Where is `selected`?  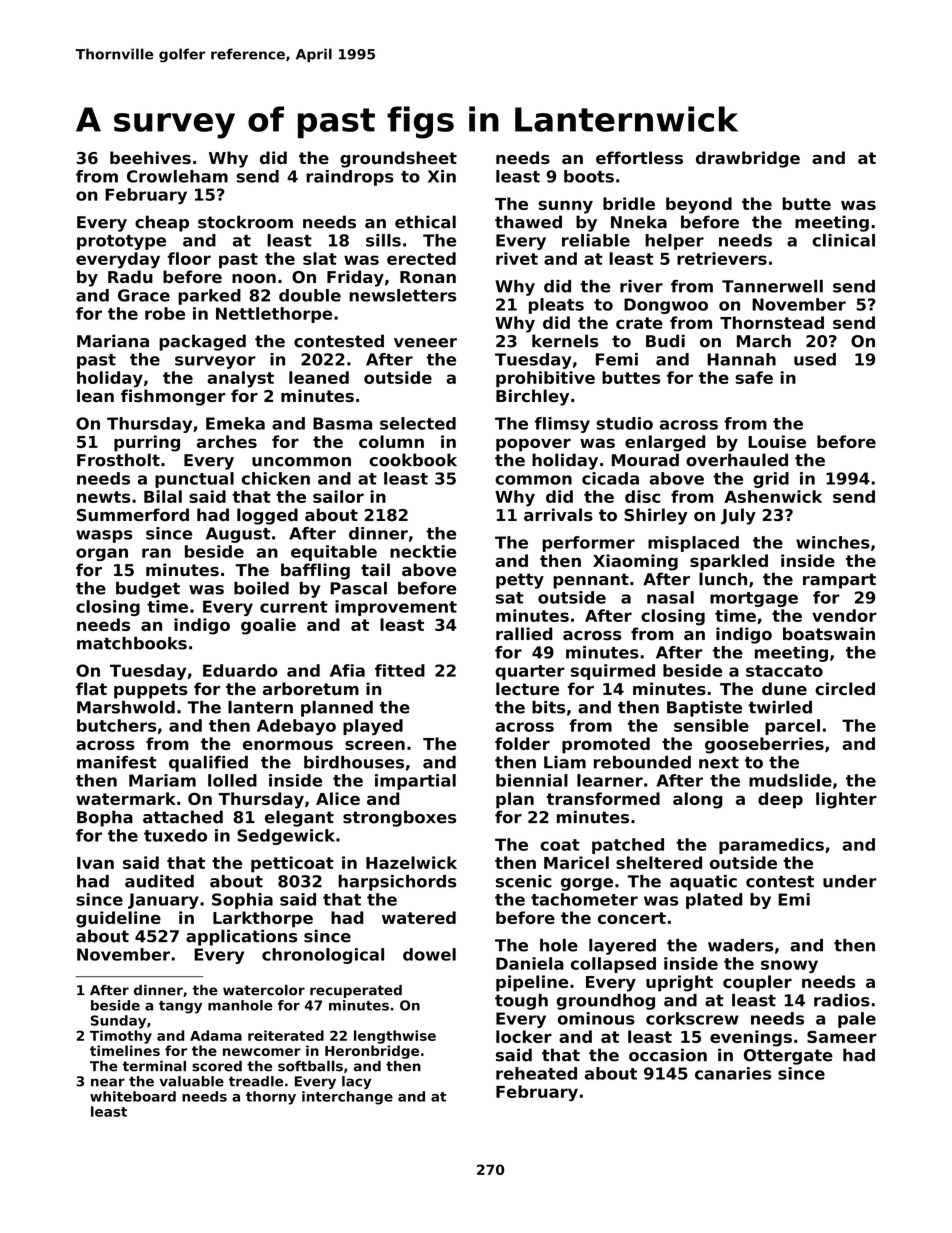
selected is located at coordinates (418, 423).
